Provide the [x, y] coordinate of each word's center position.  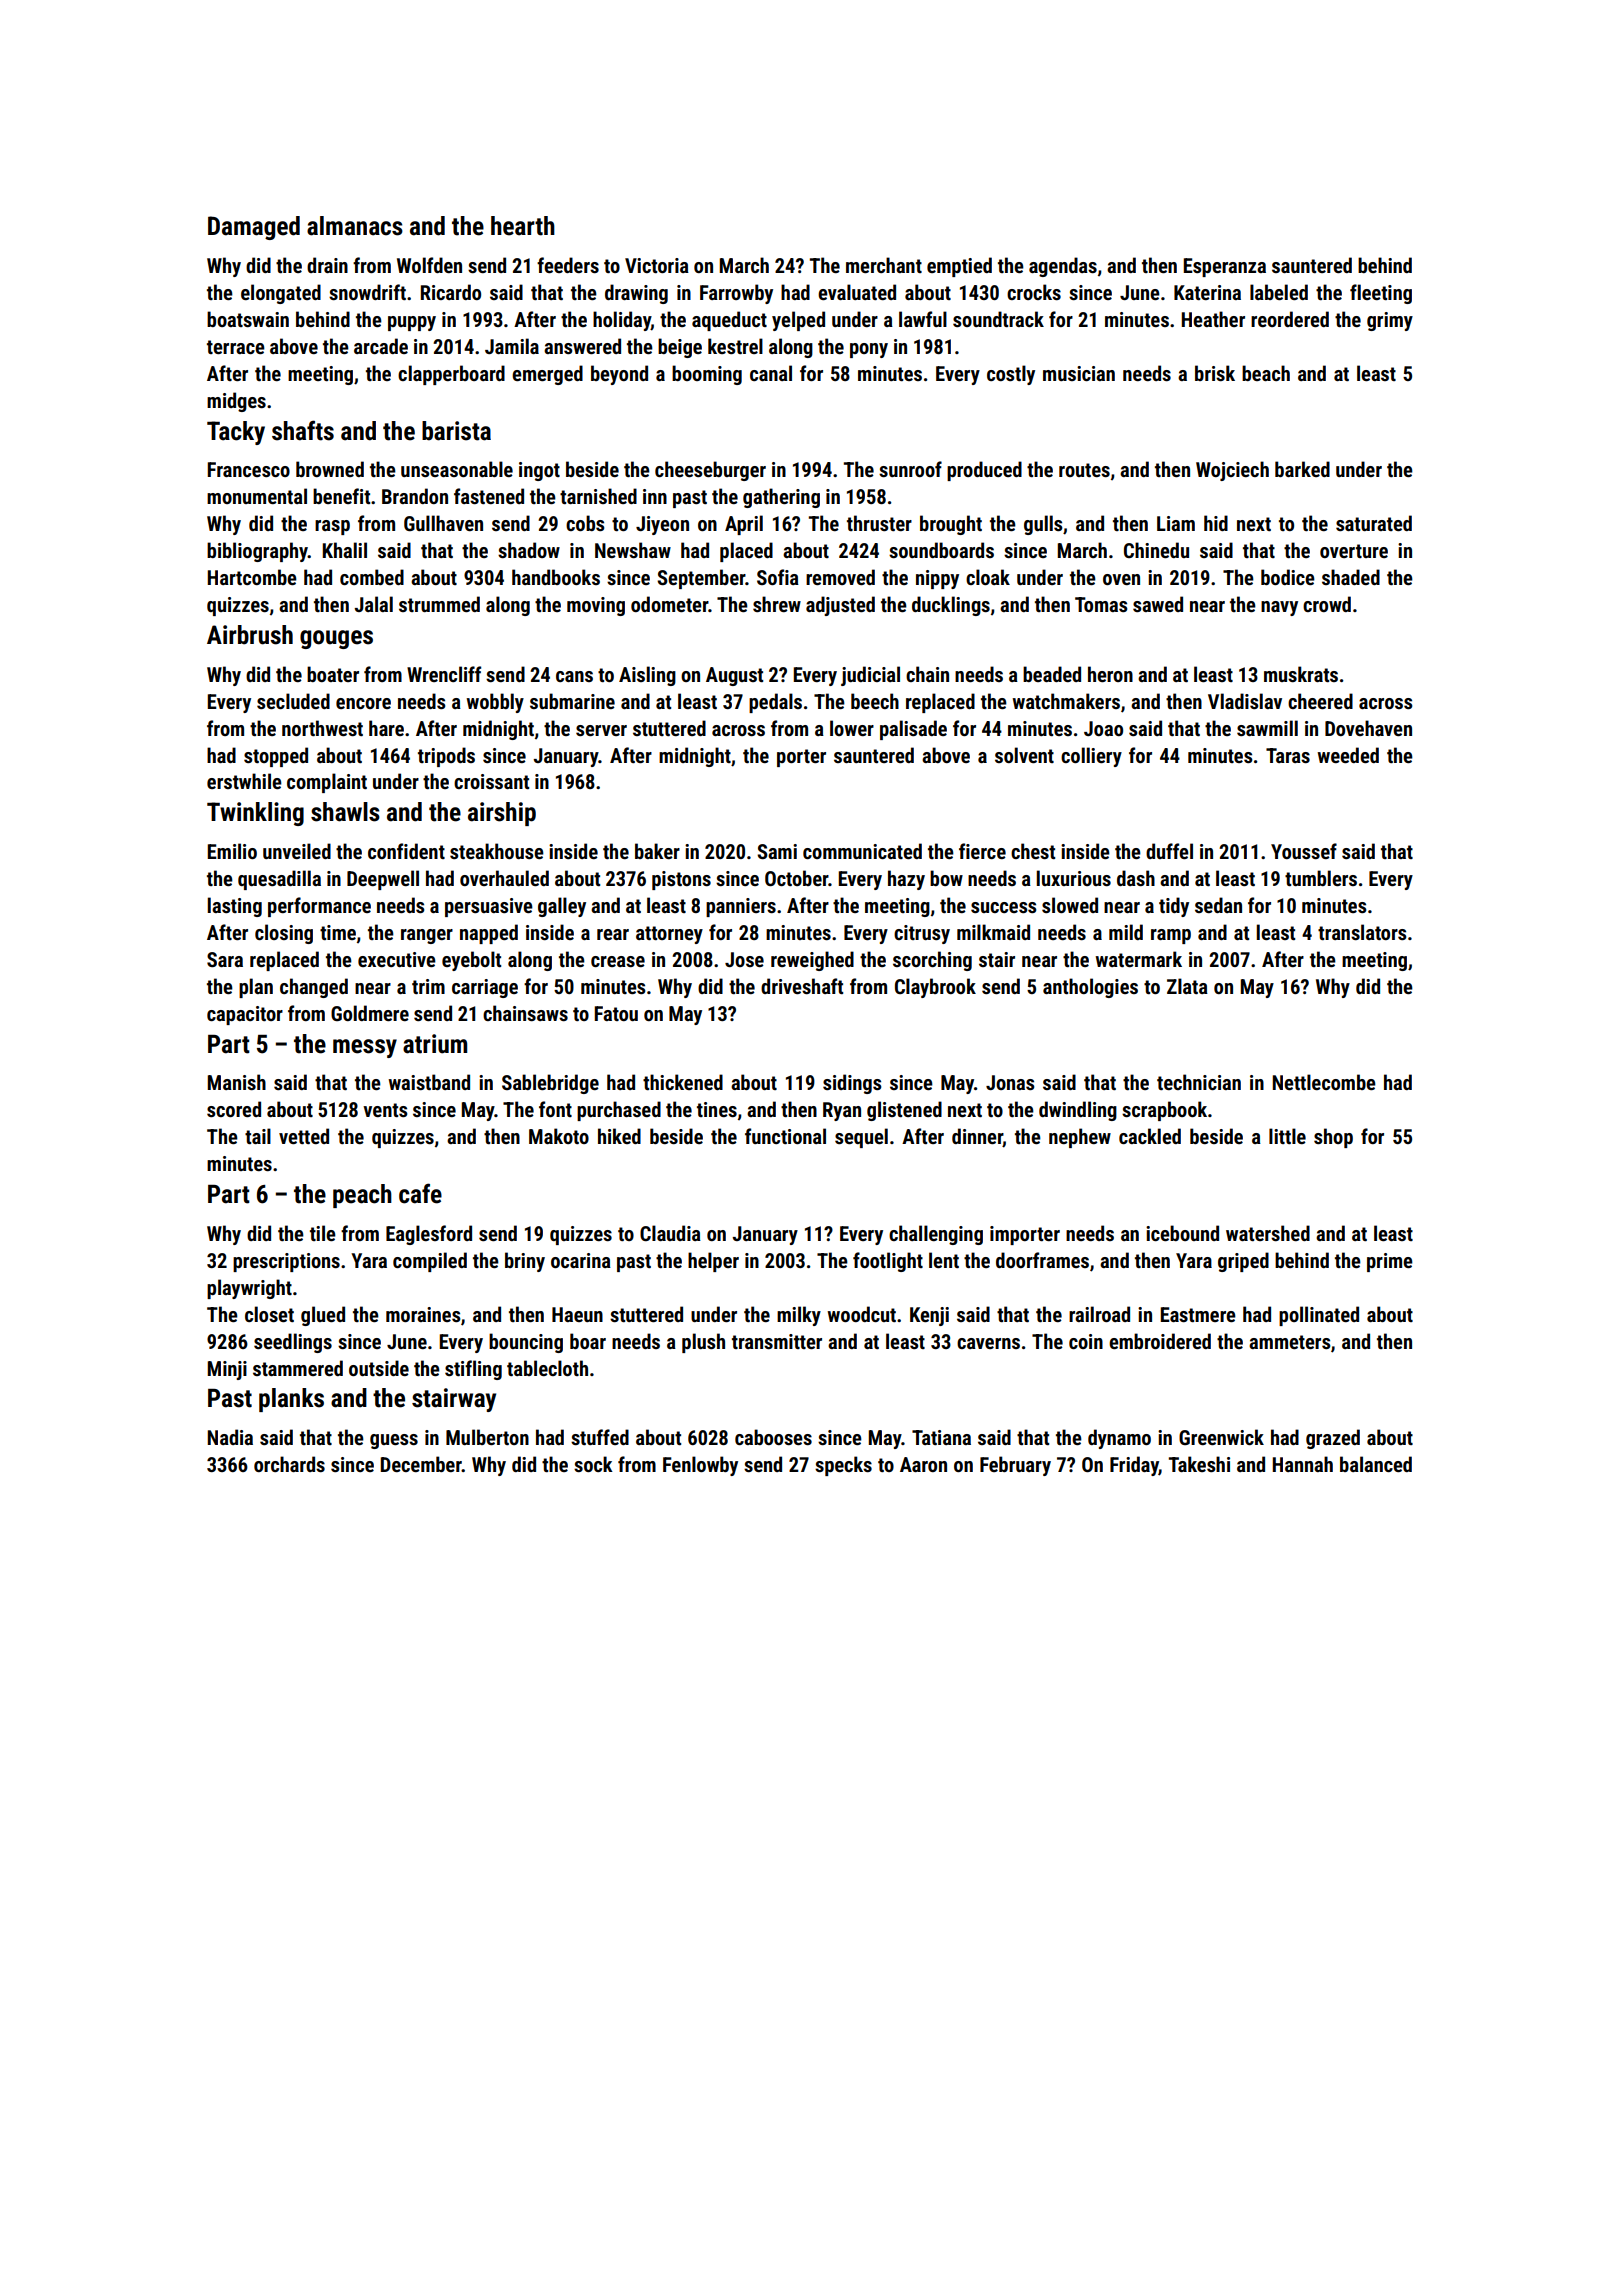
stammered [298, 1368]
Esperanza [1224, 267]
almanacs [355, 226]
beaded [1052, 674]
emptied [959, 267]
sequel [861, 1138]
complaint [327, 783]
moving [596, 606]
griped [1243, 1262]
